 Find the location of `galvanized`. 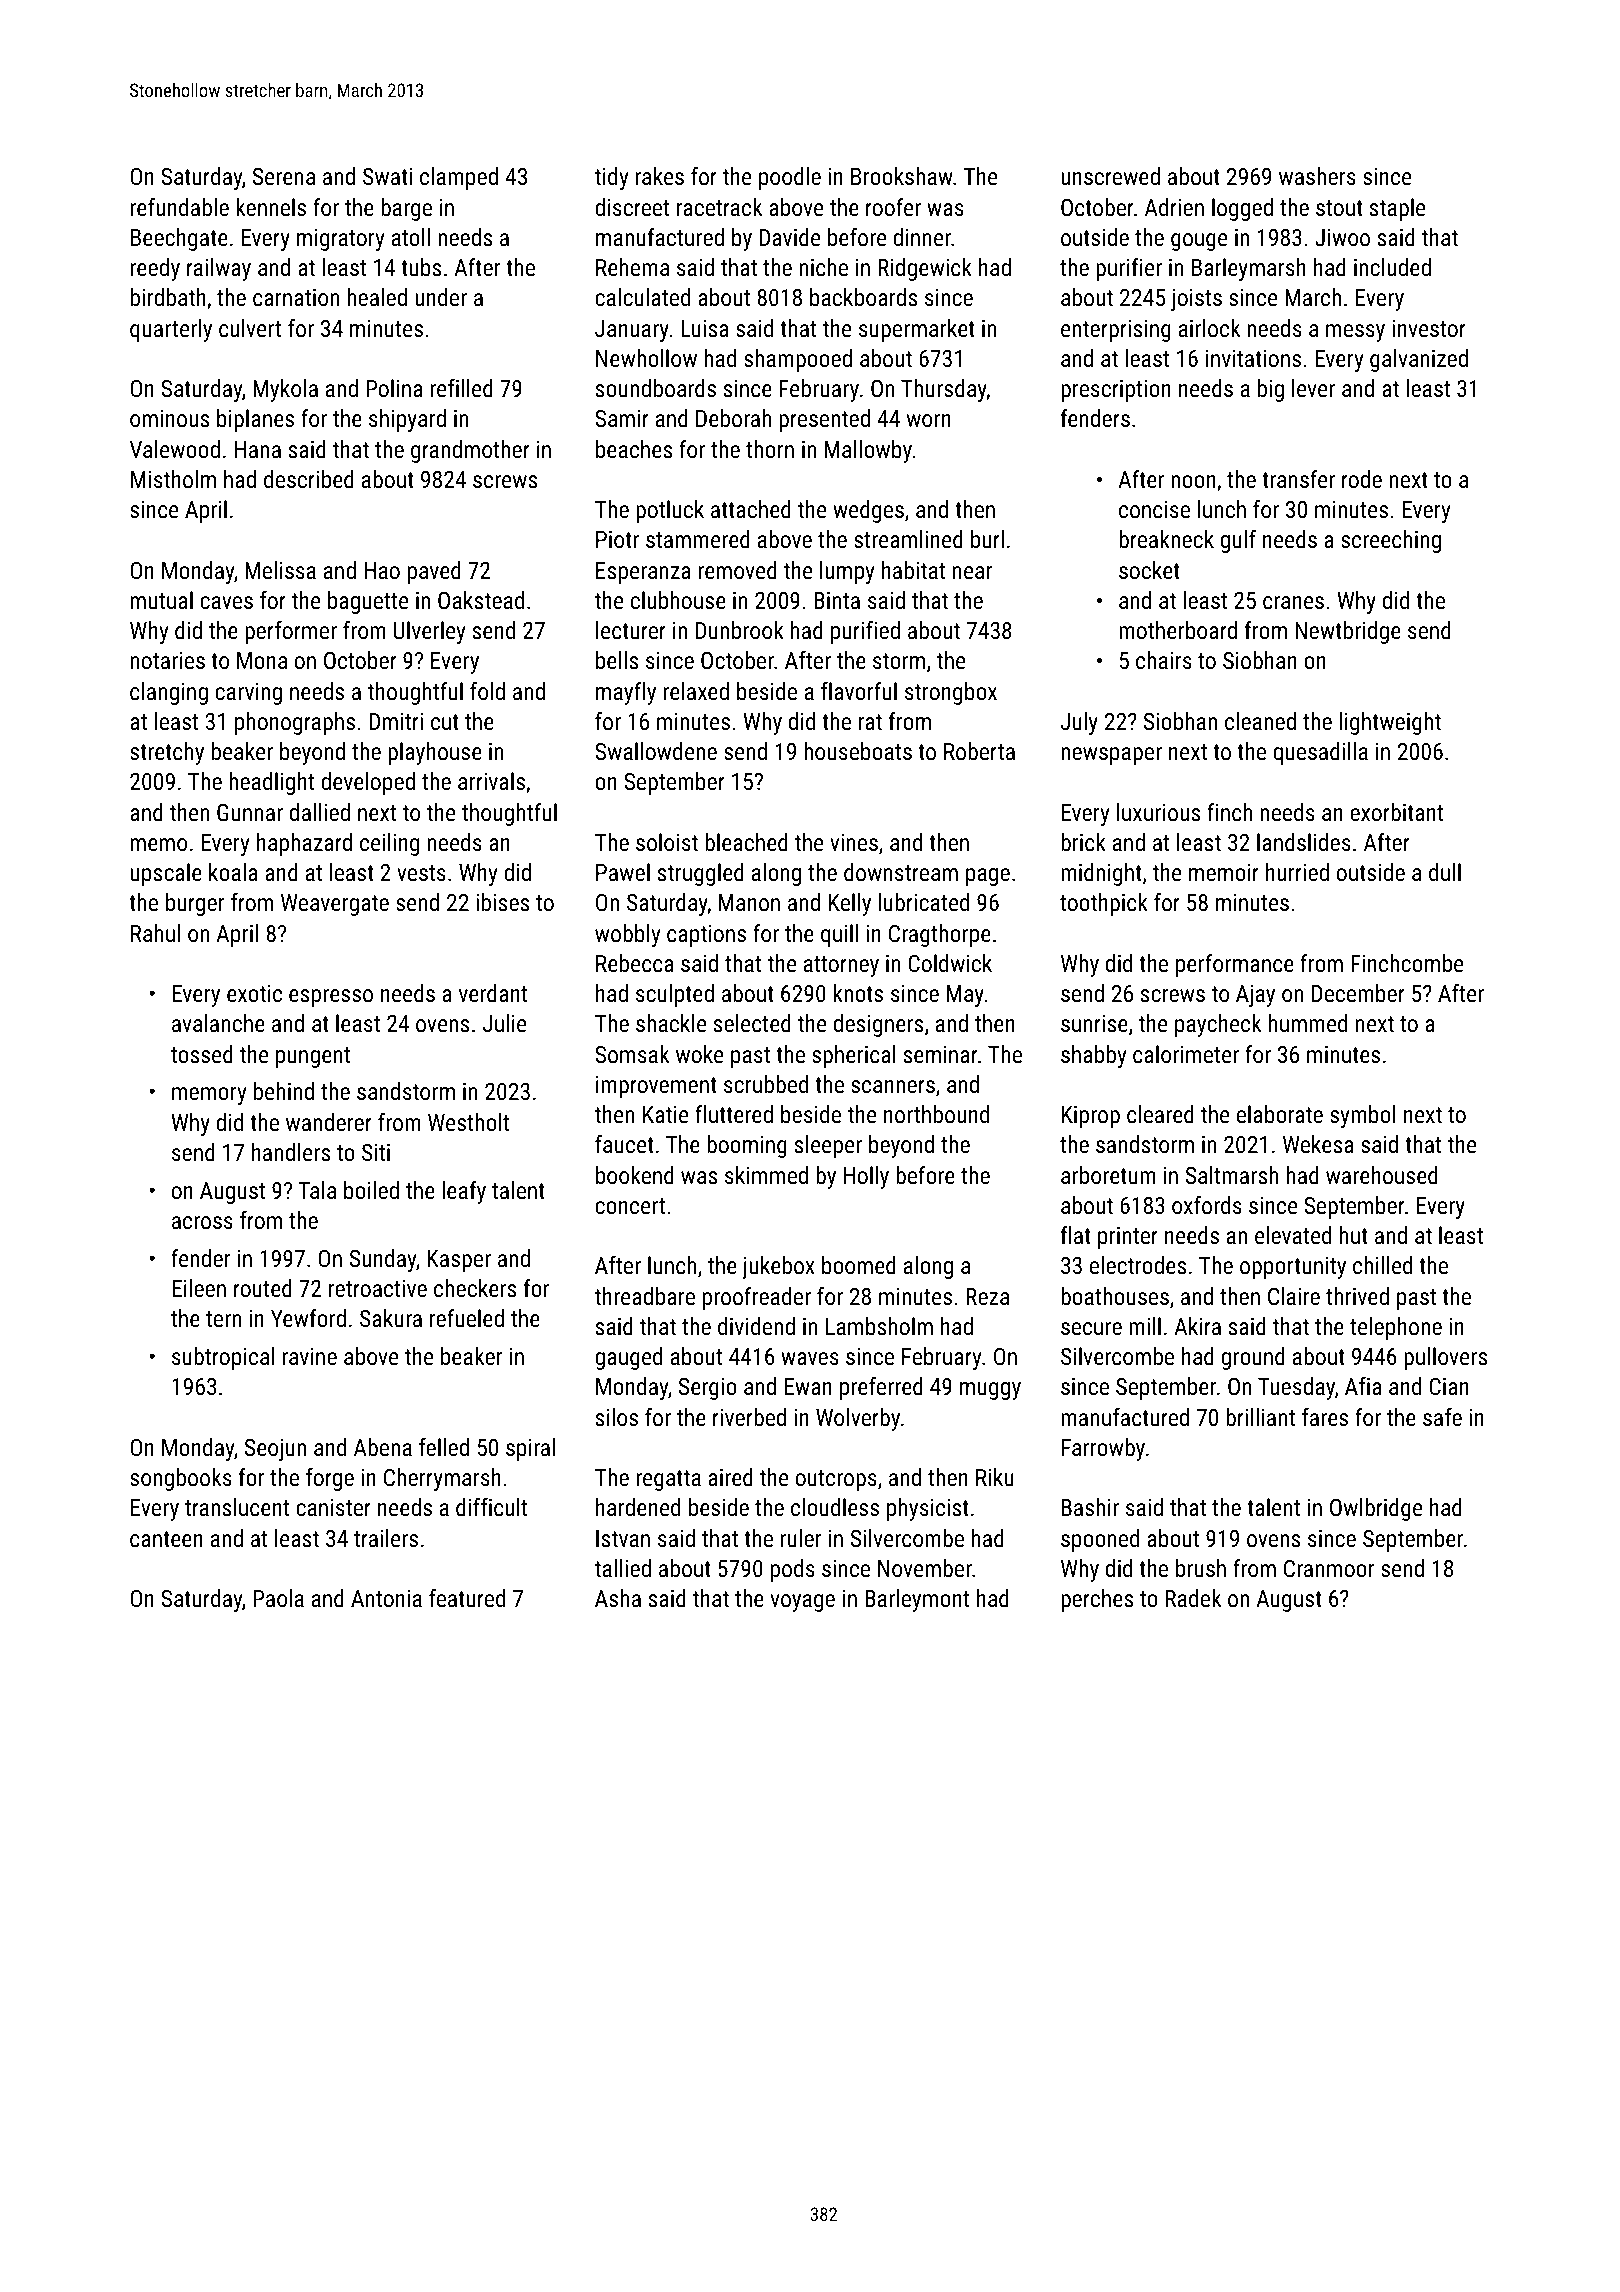

galvanized is located at coordinates (1419, 360).
